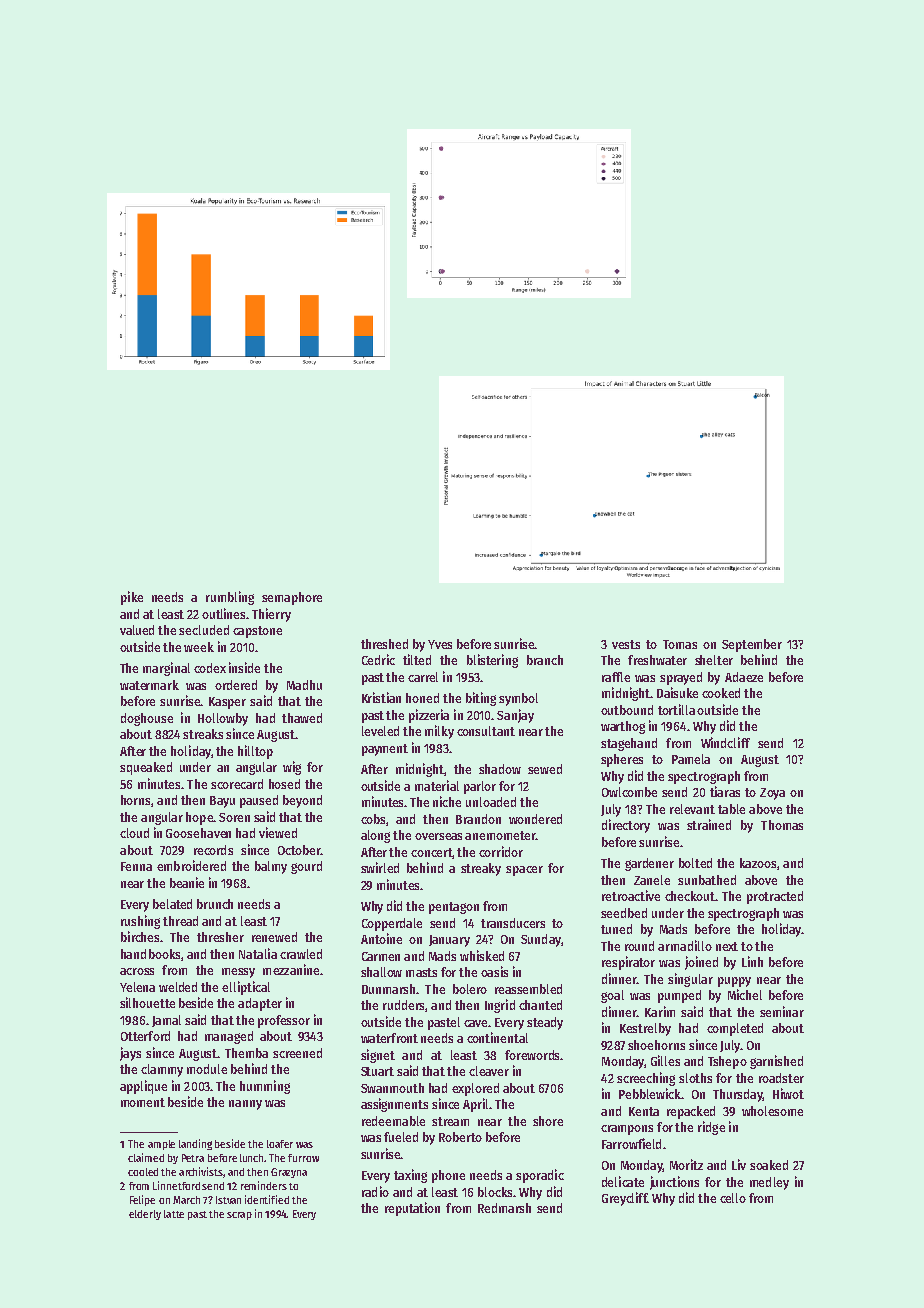 This screenshot has height=1308, width=924. I want to click on Soren, so click(234, 817).
